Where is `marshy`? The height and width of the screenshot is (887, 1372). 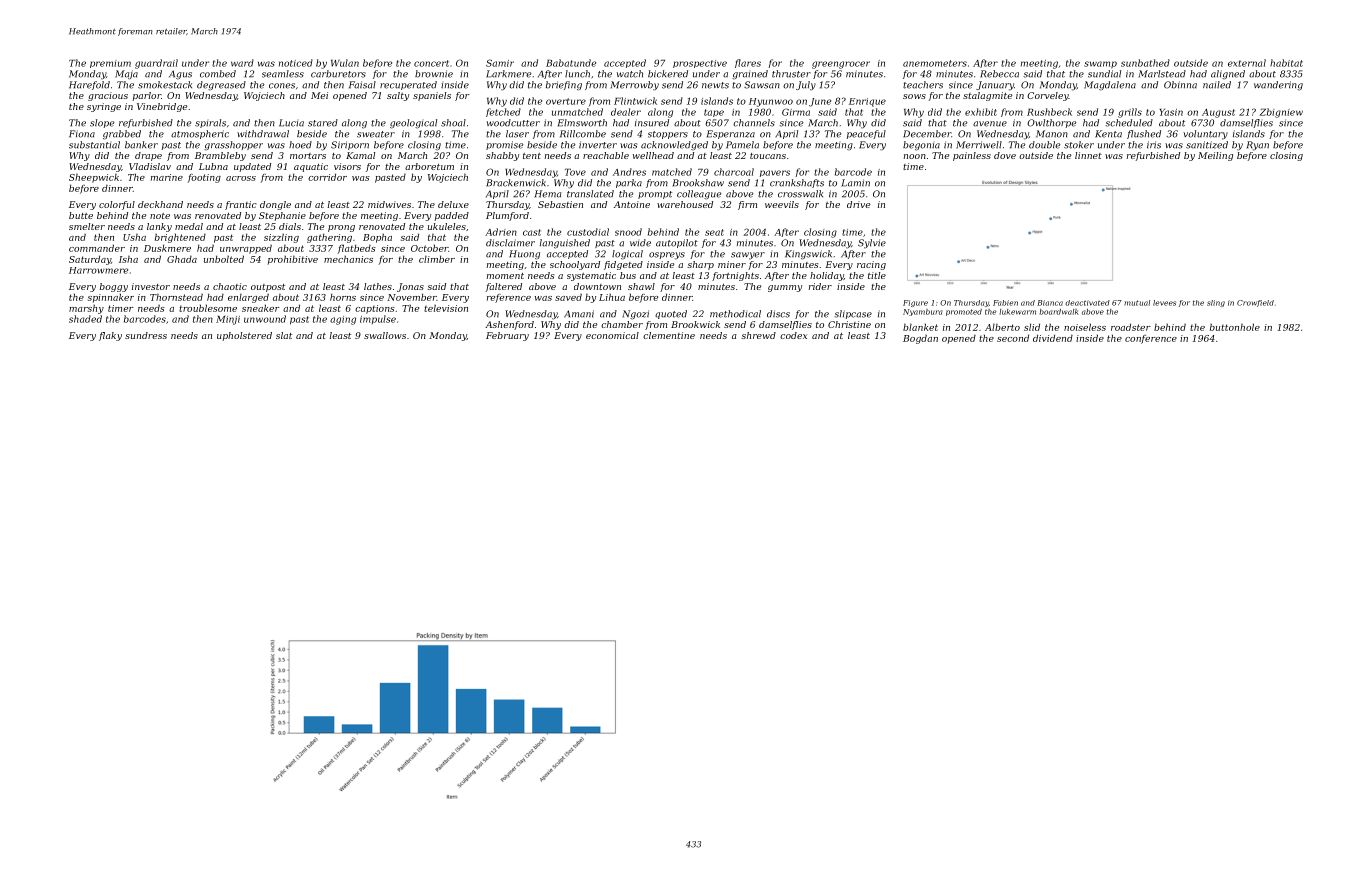 marshy is located at coordinates (86, 309).
